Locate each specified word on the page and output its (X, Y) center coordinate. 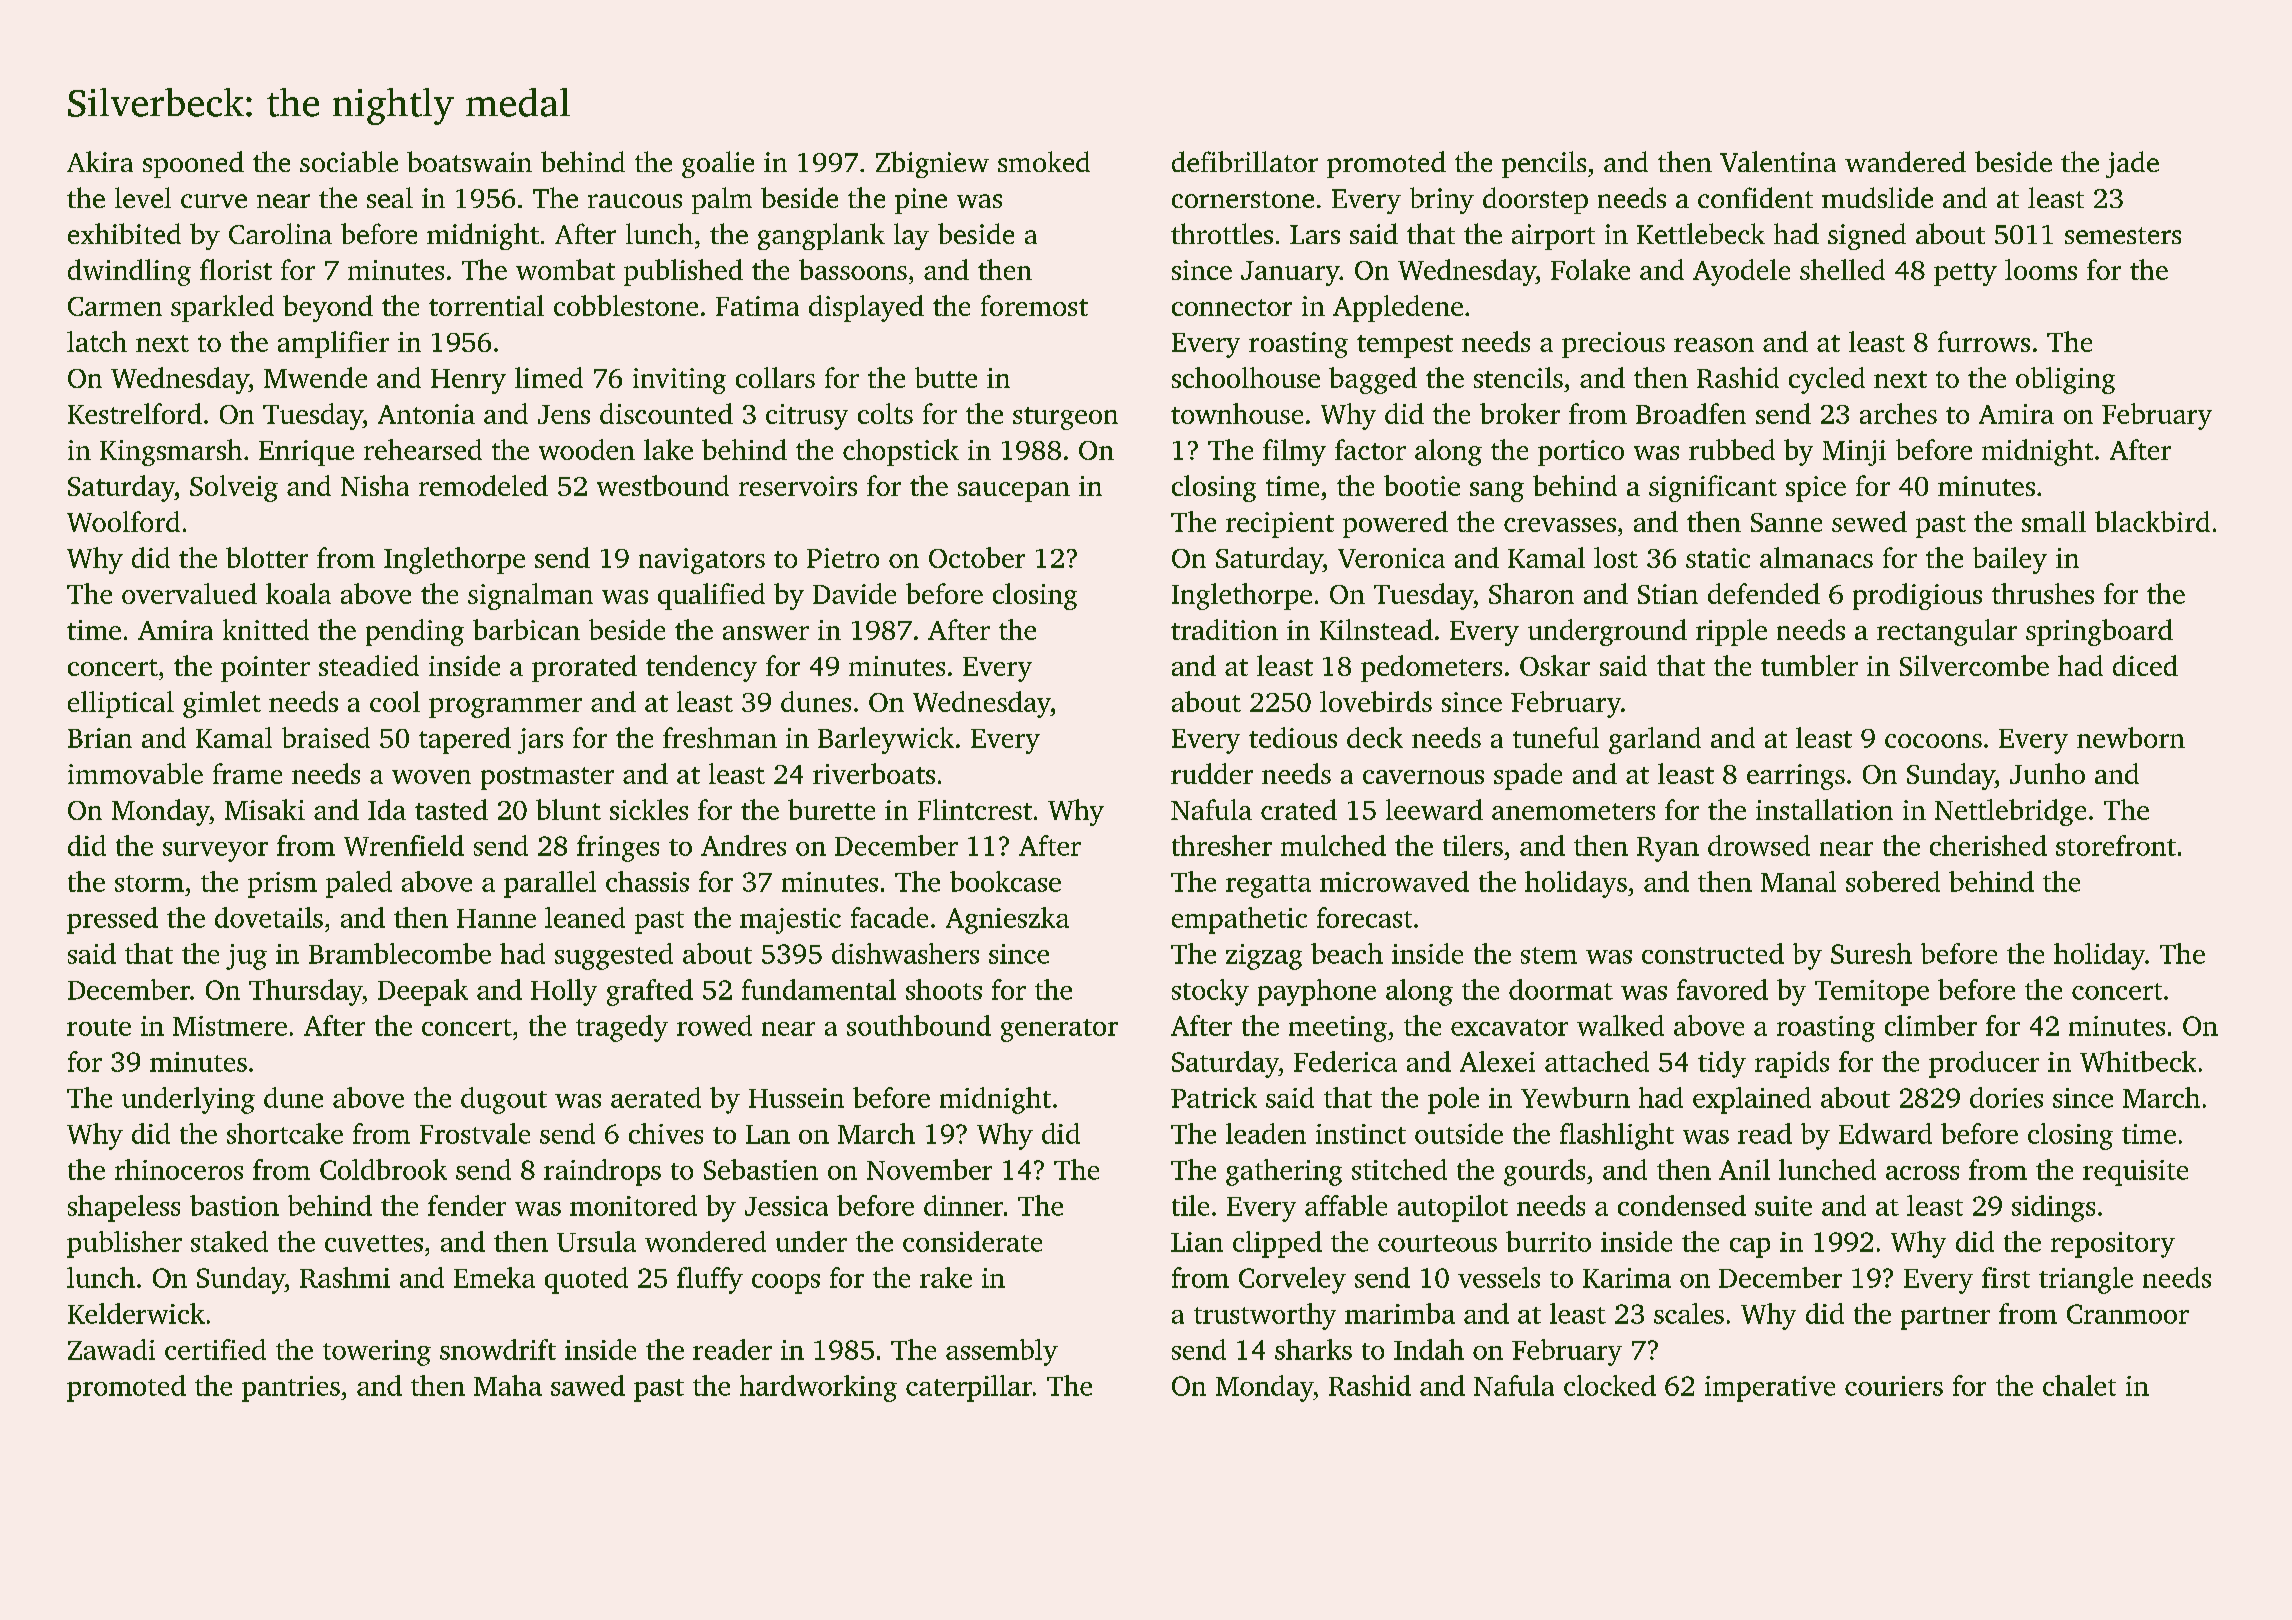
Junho (2047, 773)
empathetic (1239, 920)
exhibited (124, 233)
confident (1755, 197)
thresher (1222, 845)
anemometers (1573, 811)
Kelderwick (136, 1313)
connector (1232, 307)
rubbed (1732, 449)
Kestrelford (135, 413)
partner (1945, 1318)
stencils (1518, 377)
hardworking (818, 1388)
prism (282, 885)
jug (246, 957)
